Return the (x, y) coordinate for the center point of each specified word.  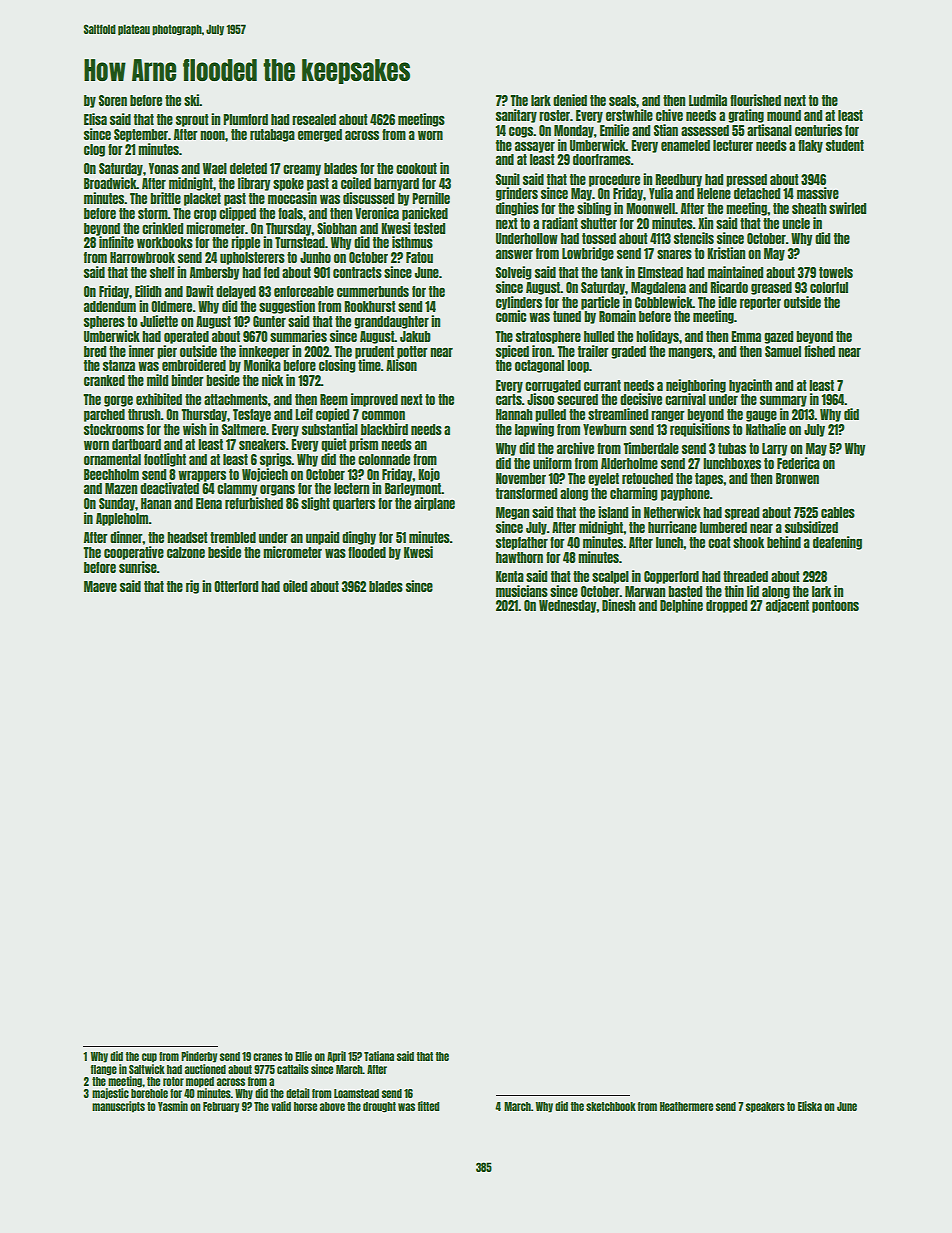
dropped (726, 606)
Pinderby (199, 1057)
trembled (233, 537)
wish (195, 429)
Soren (113, 100)
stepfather (522, 543)
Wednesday (568, 606)
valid (281, 1106)
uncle (796, 223)
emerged (320, 135)
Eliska (810, 1106)
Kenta (510, 576)
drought (379, 1107)
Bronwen (797, 478)
